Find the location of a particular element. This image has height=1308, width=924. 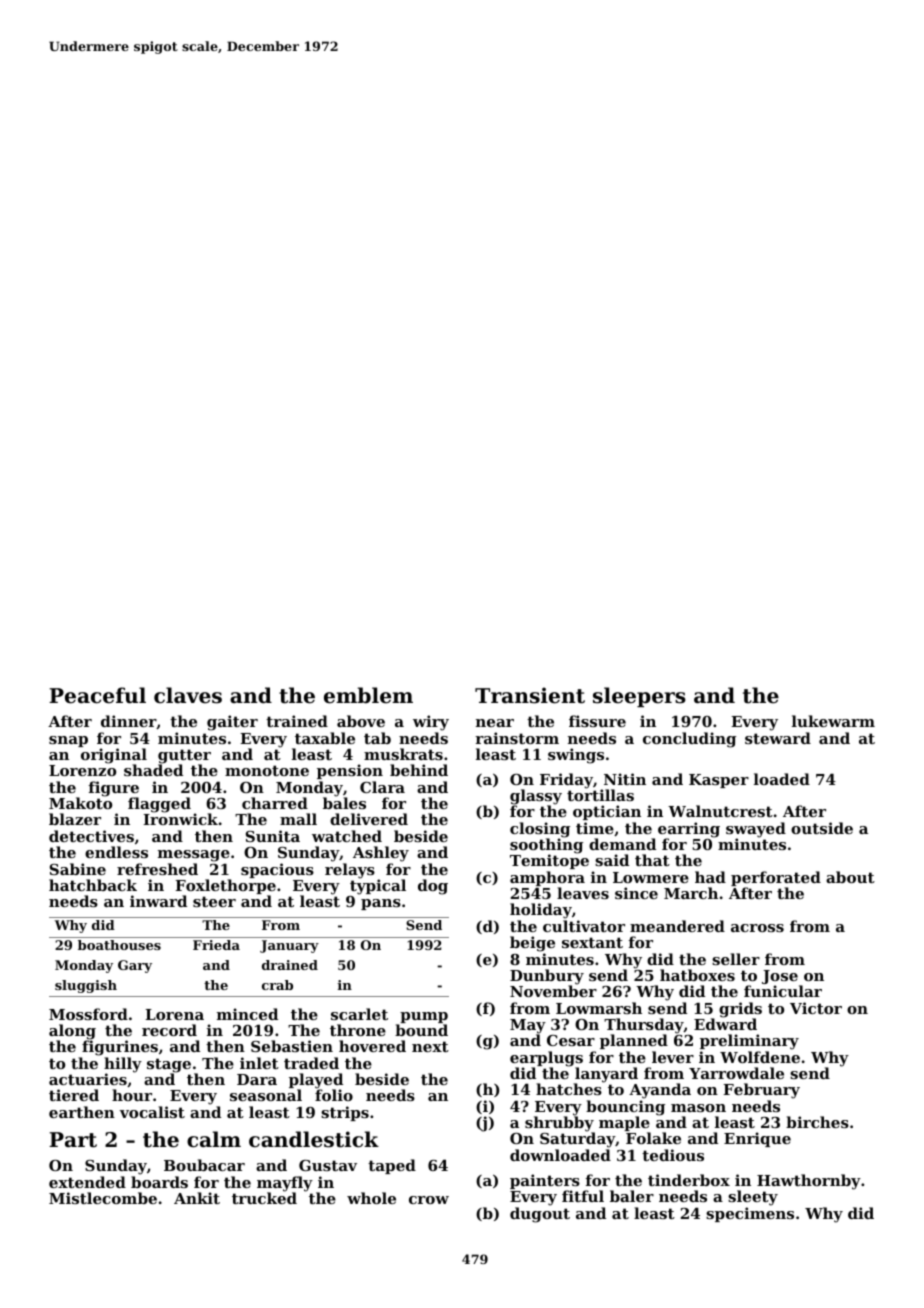

concluding is located at coordinates (689, 740).
